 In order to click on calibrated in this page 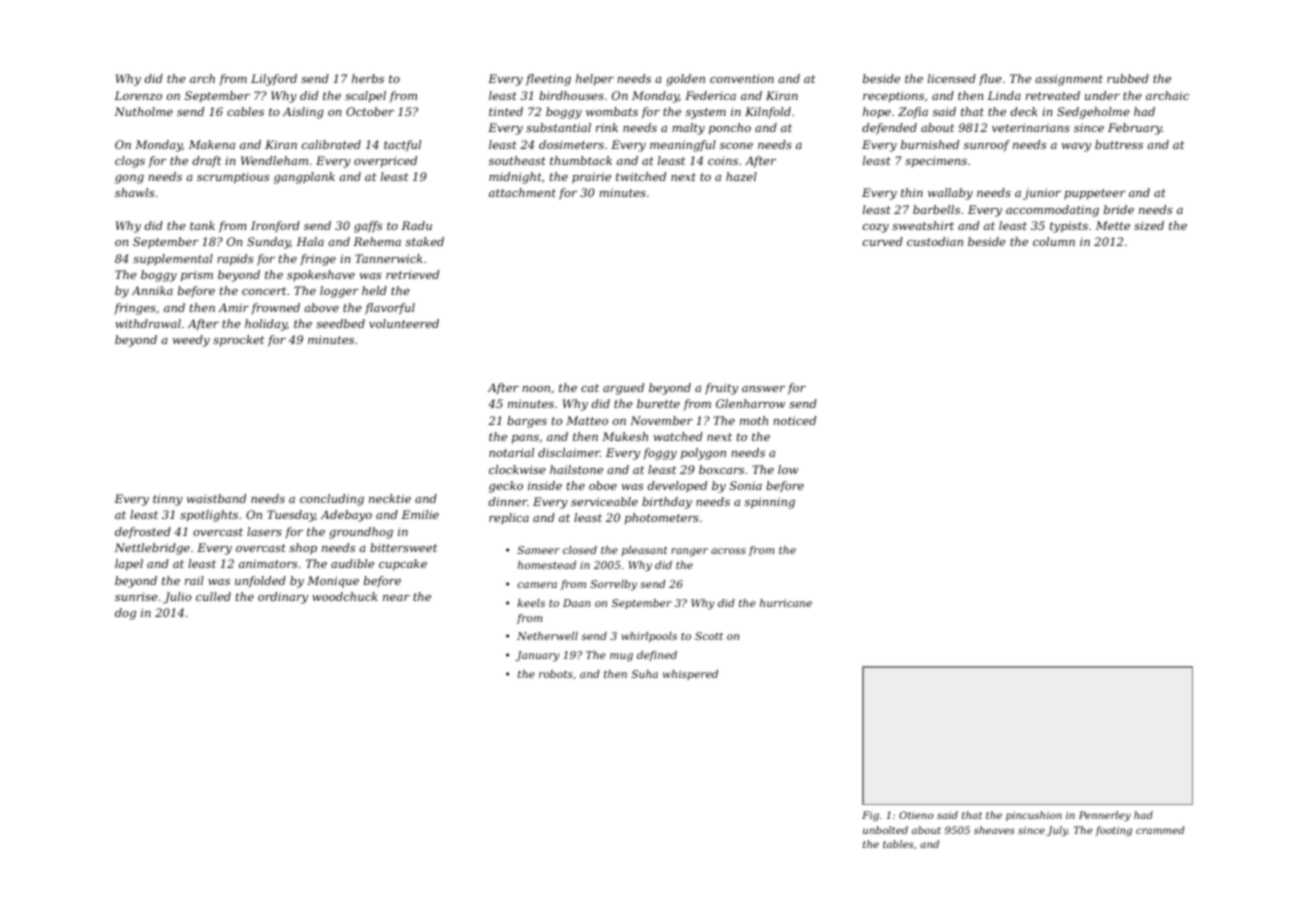, I will do `click(331, 144)`.
